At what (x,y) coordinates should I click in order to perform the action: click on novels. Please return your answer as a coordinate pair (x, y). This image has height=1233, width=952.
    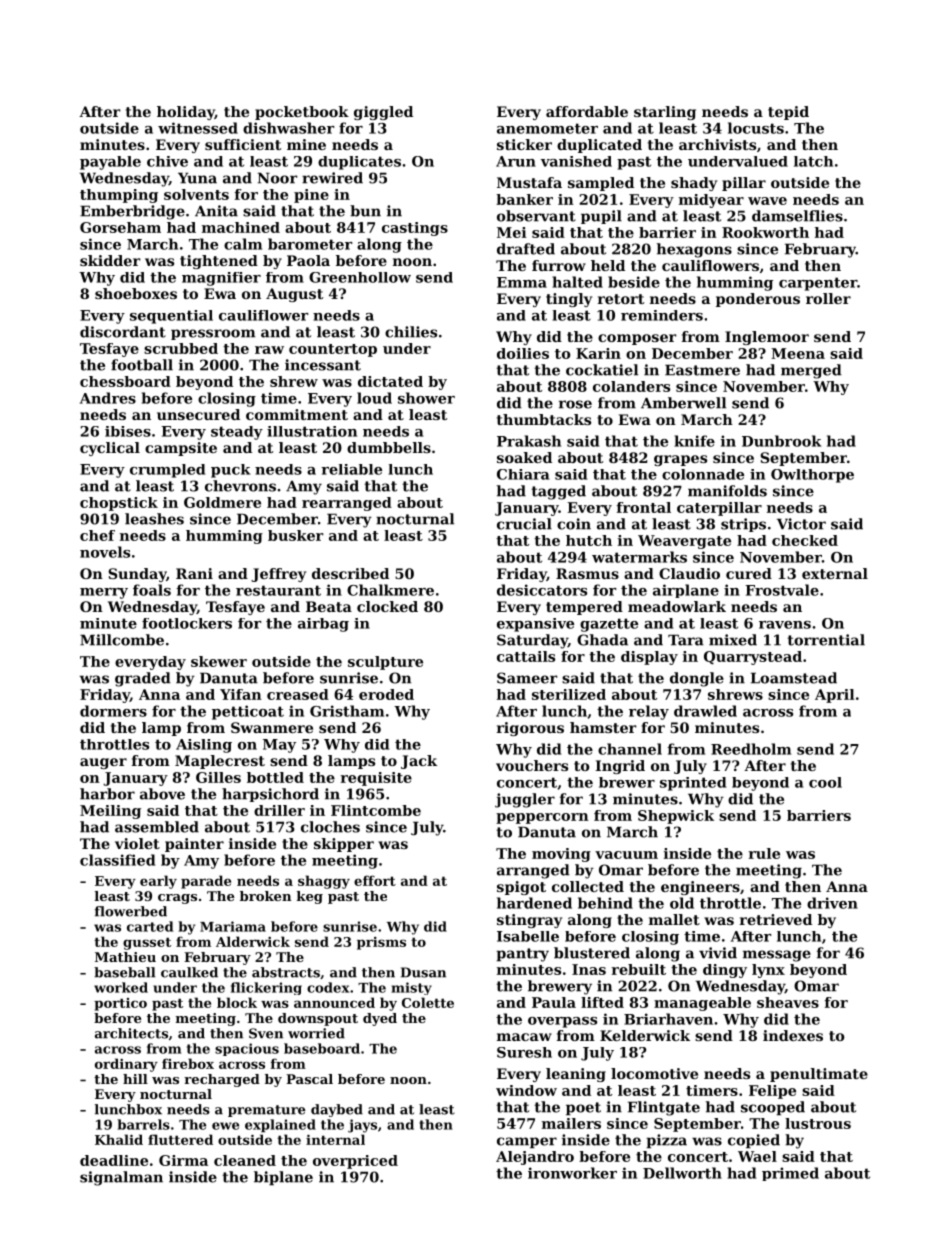
    Looking at the image, I should click on (105, 552).
